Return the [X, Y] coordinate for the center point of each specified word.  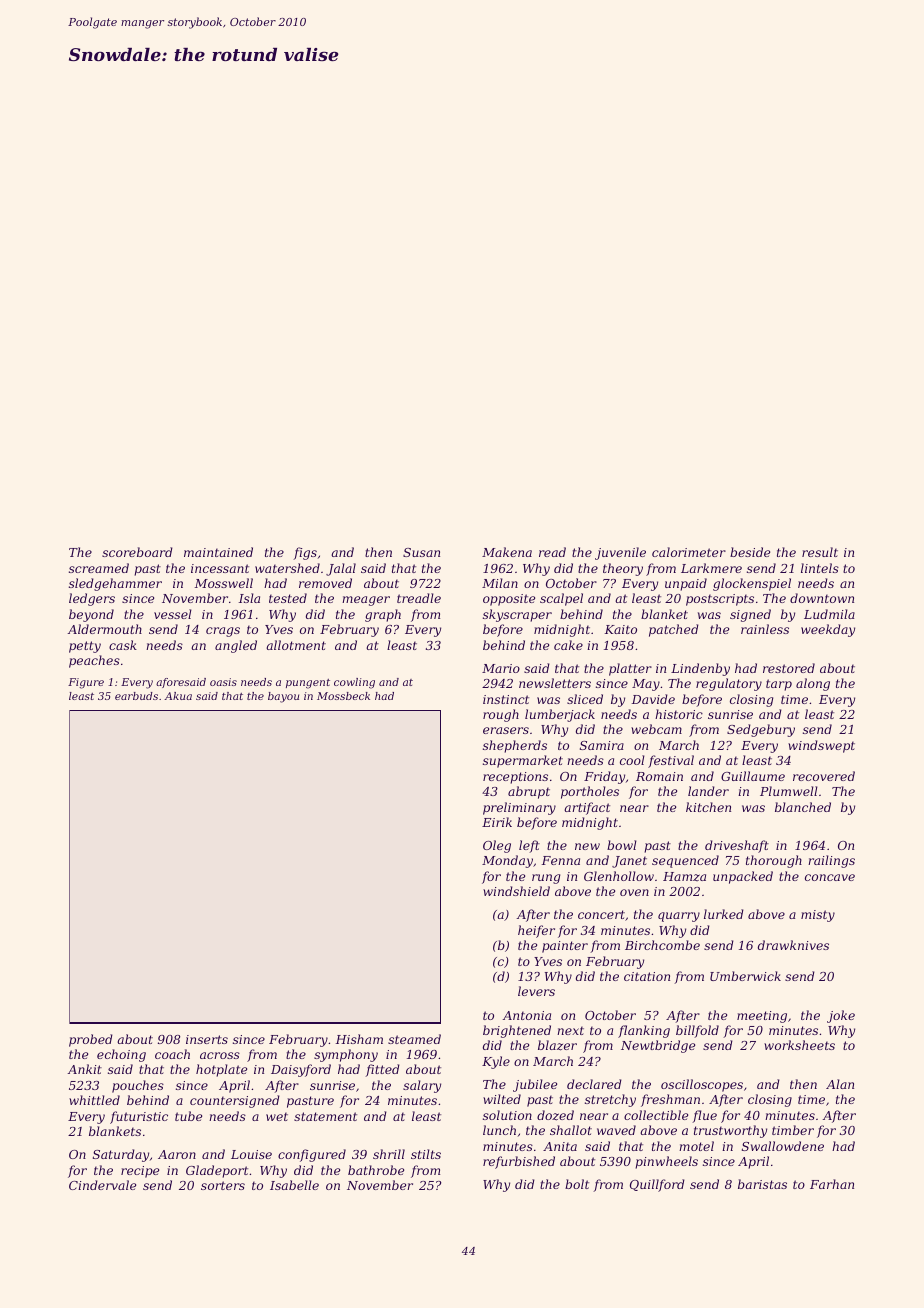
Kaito [621, 629]
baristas [762, 1184]
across [220, 1055]
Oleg [497, 846]
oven [634, 892]
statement [325, 1116]
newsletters [555, 683]
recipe [140, 1172]
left [529, 846]
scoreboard [137, 552]
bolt [577, 1184]
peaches [94, 661]
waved [616, 1130]
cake [568, 645]
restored [789, 668]
